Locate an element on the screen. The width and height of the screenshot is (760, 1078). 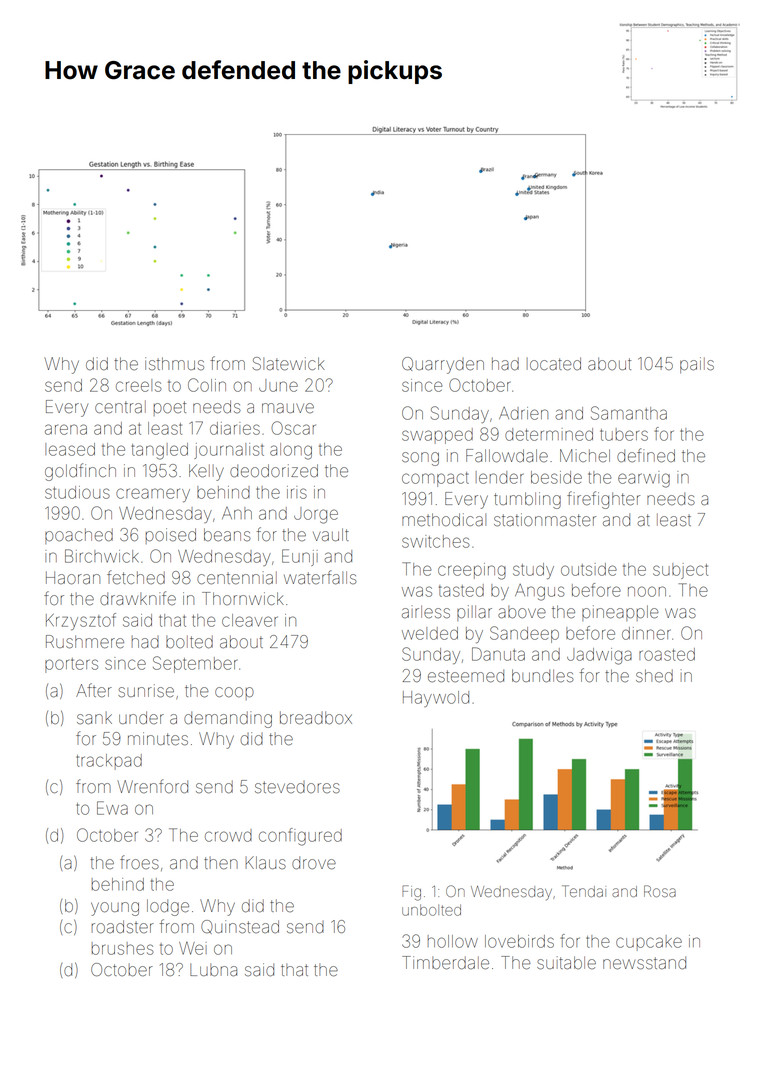
Quarryden is located at coordinates (443, 365).
